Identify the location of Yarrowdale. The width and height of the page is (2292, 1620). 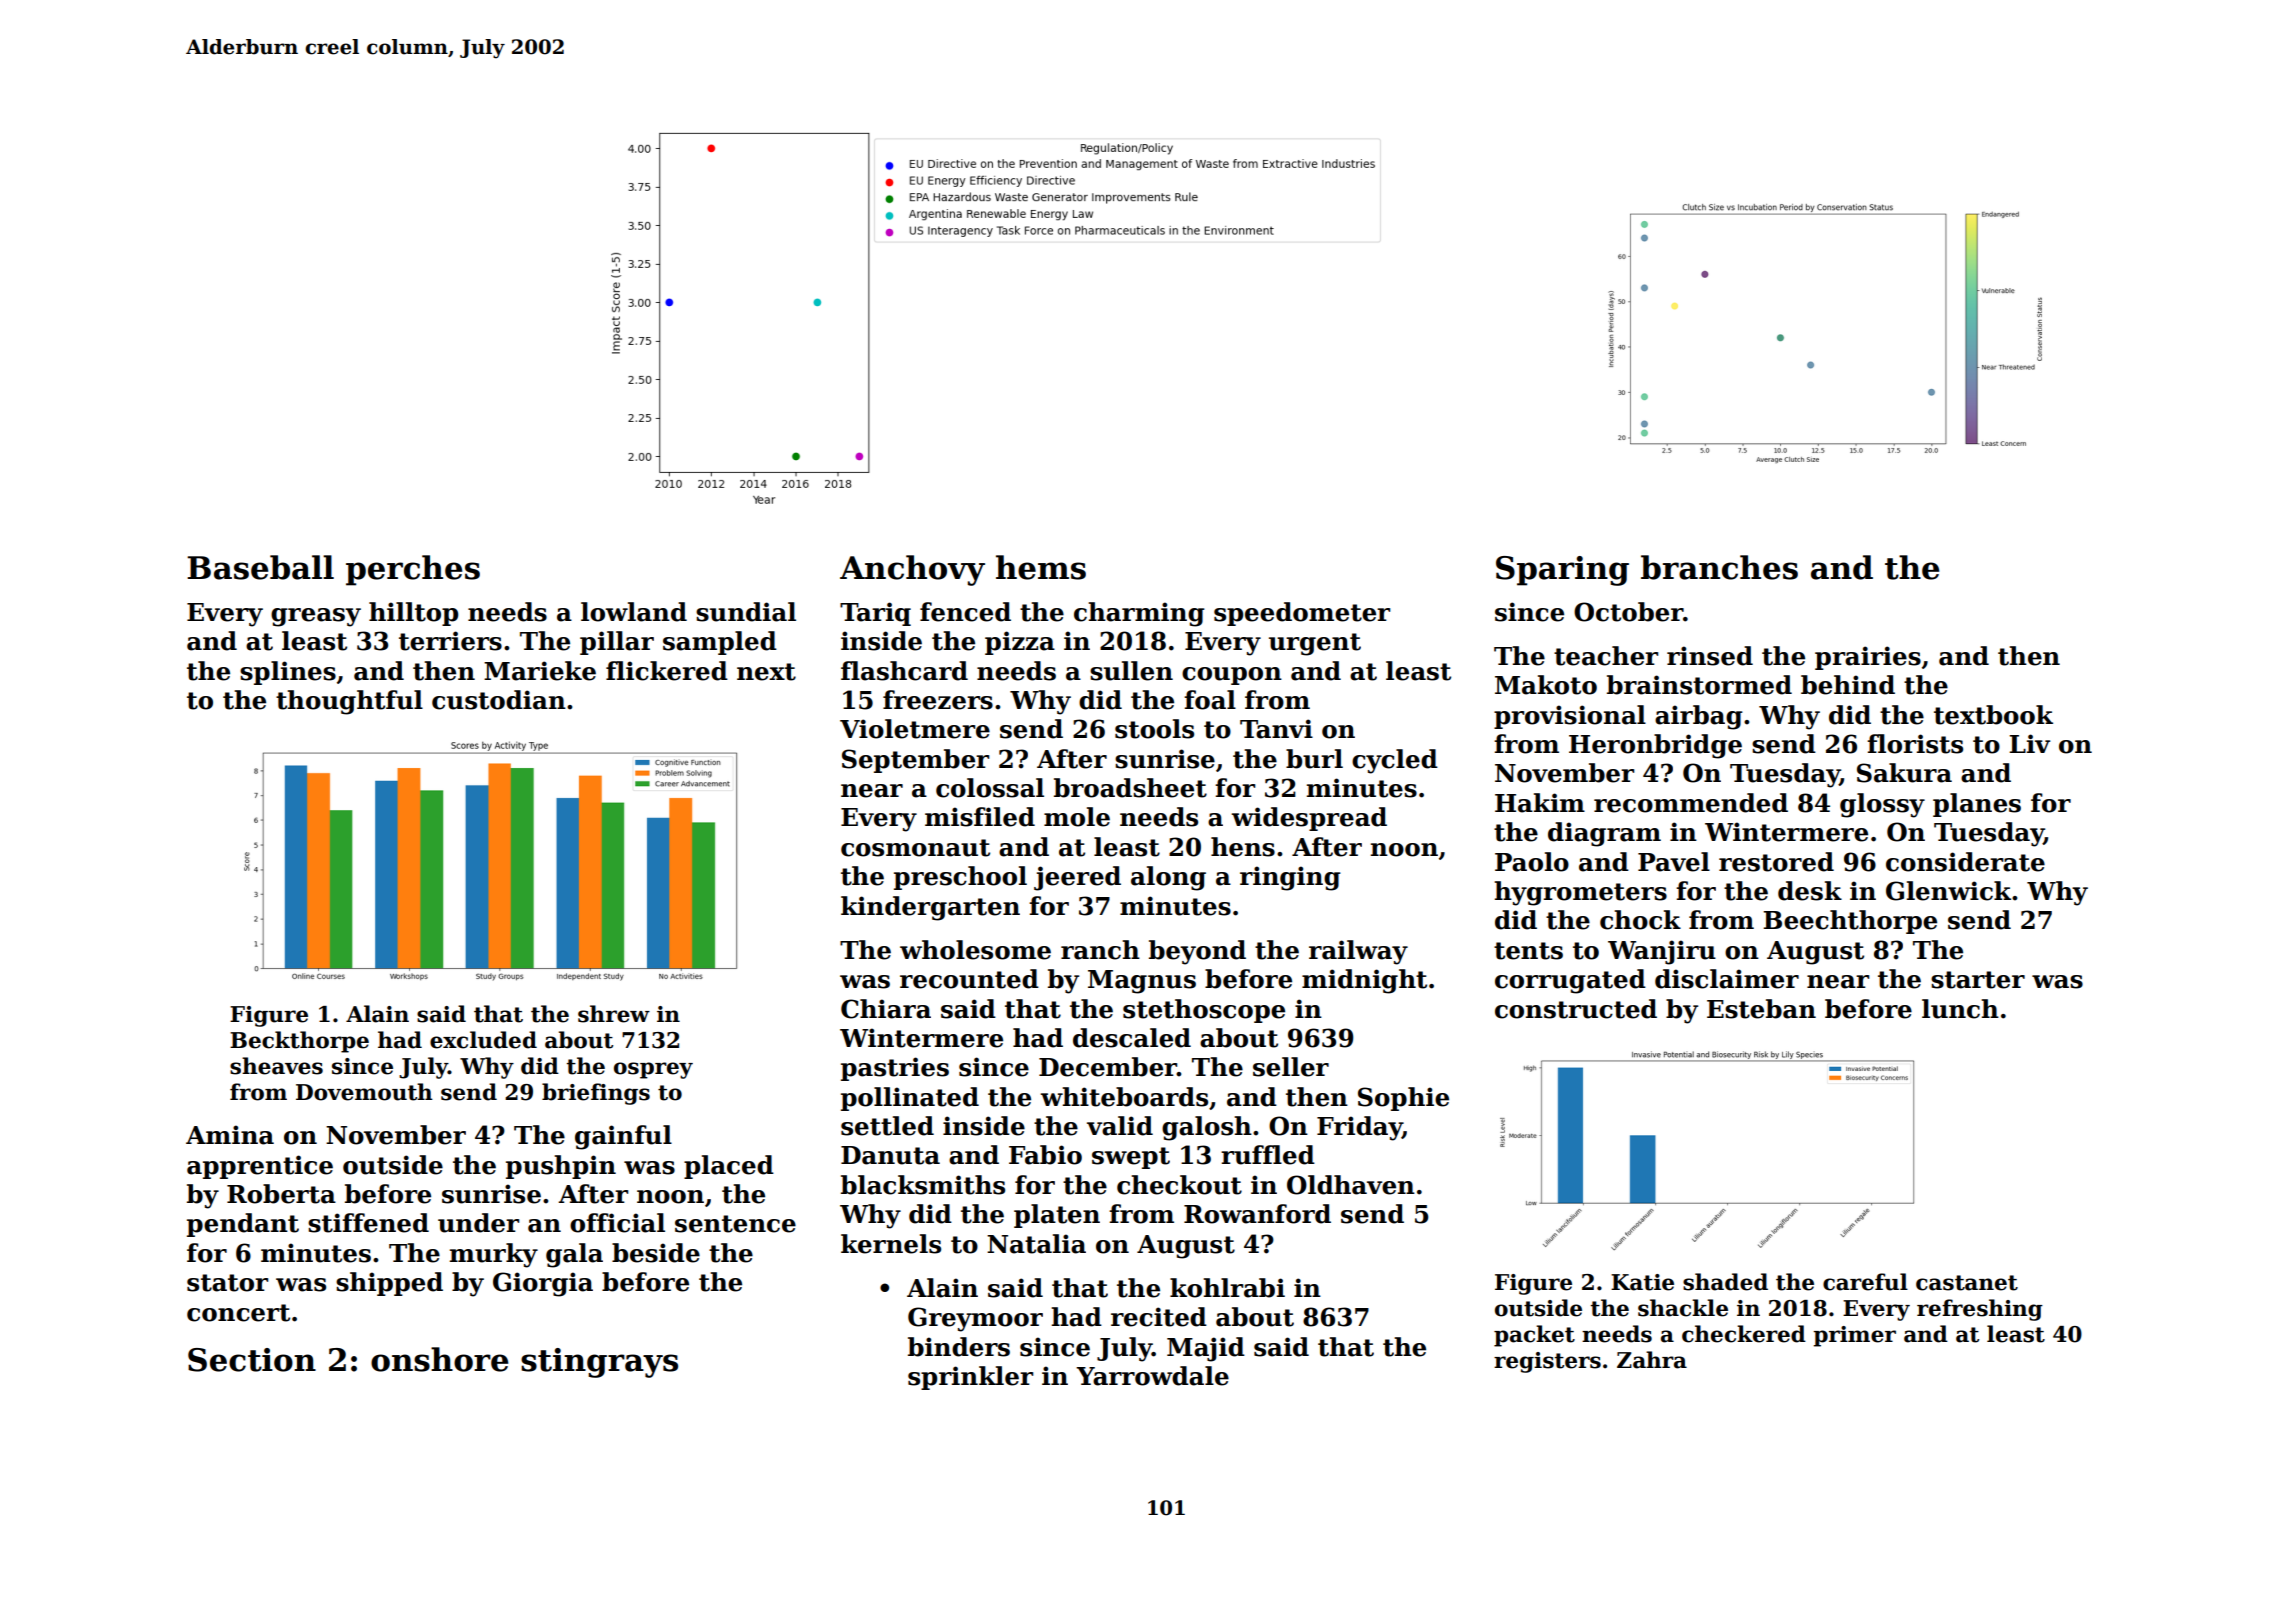
(1152, 1376).
